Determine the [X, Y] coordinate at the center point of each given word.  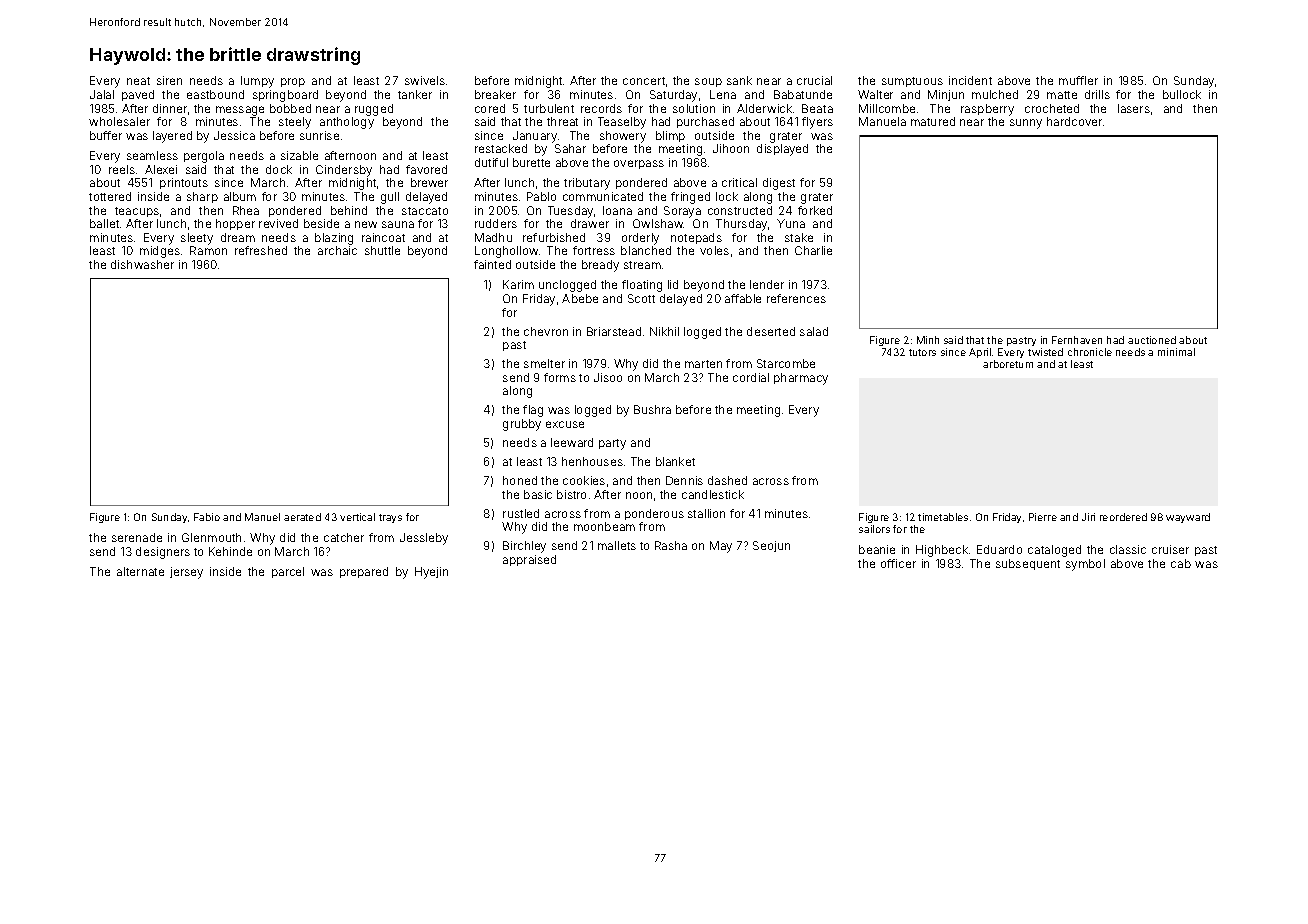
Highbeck [942, 551]
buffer [106, 135]
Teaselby [622, 123]
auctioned [1152, 340]
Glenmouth [211, 537]
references [796, 298]
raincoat [383, 237]
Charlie [813, 250]
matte [1062, 95]
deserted [771, 331]
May [721, 547]
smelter [544, 363]
